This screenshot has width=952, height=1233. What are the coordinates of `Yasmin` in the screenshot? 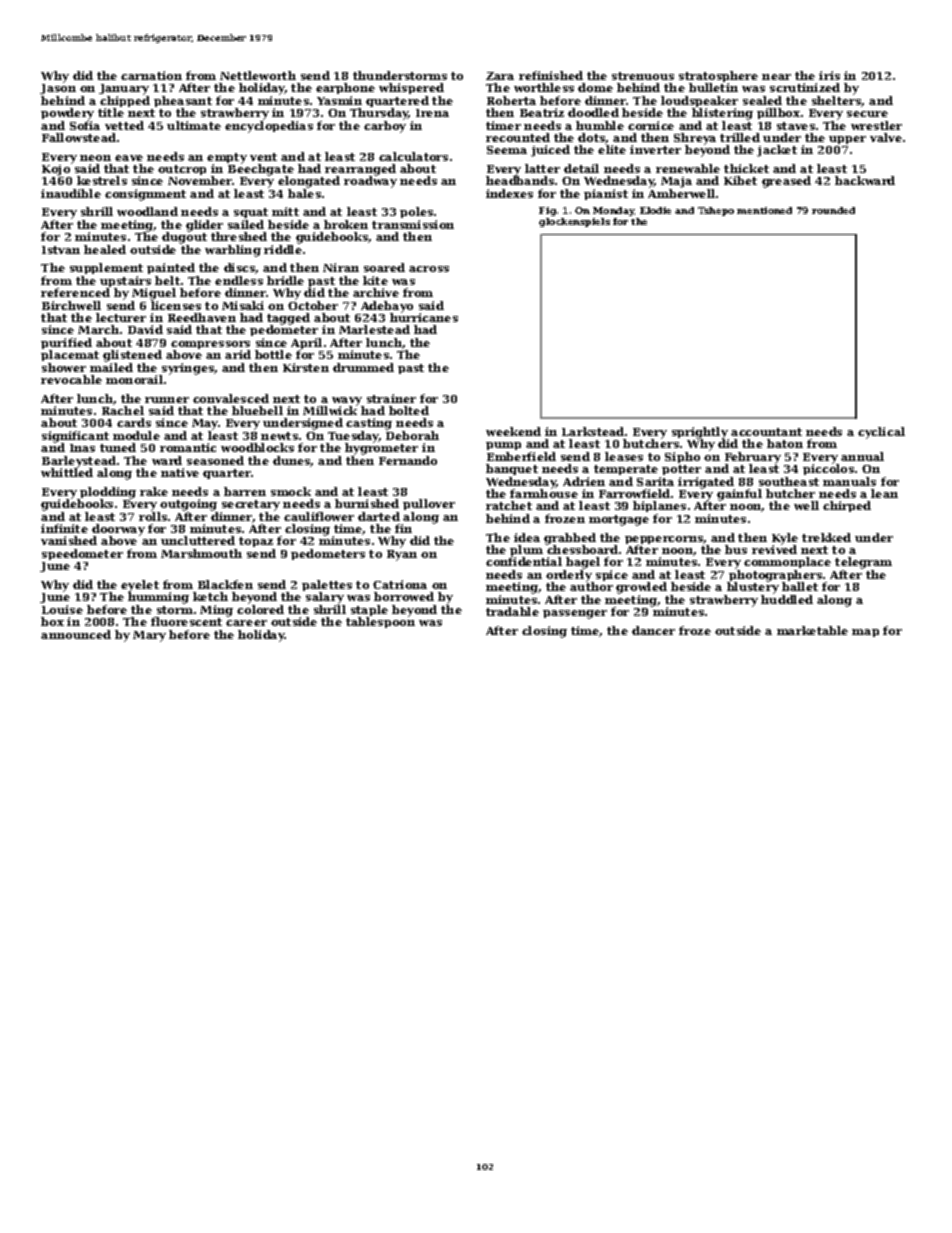 It's located at (339, 100).
